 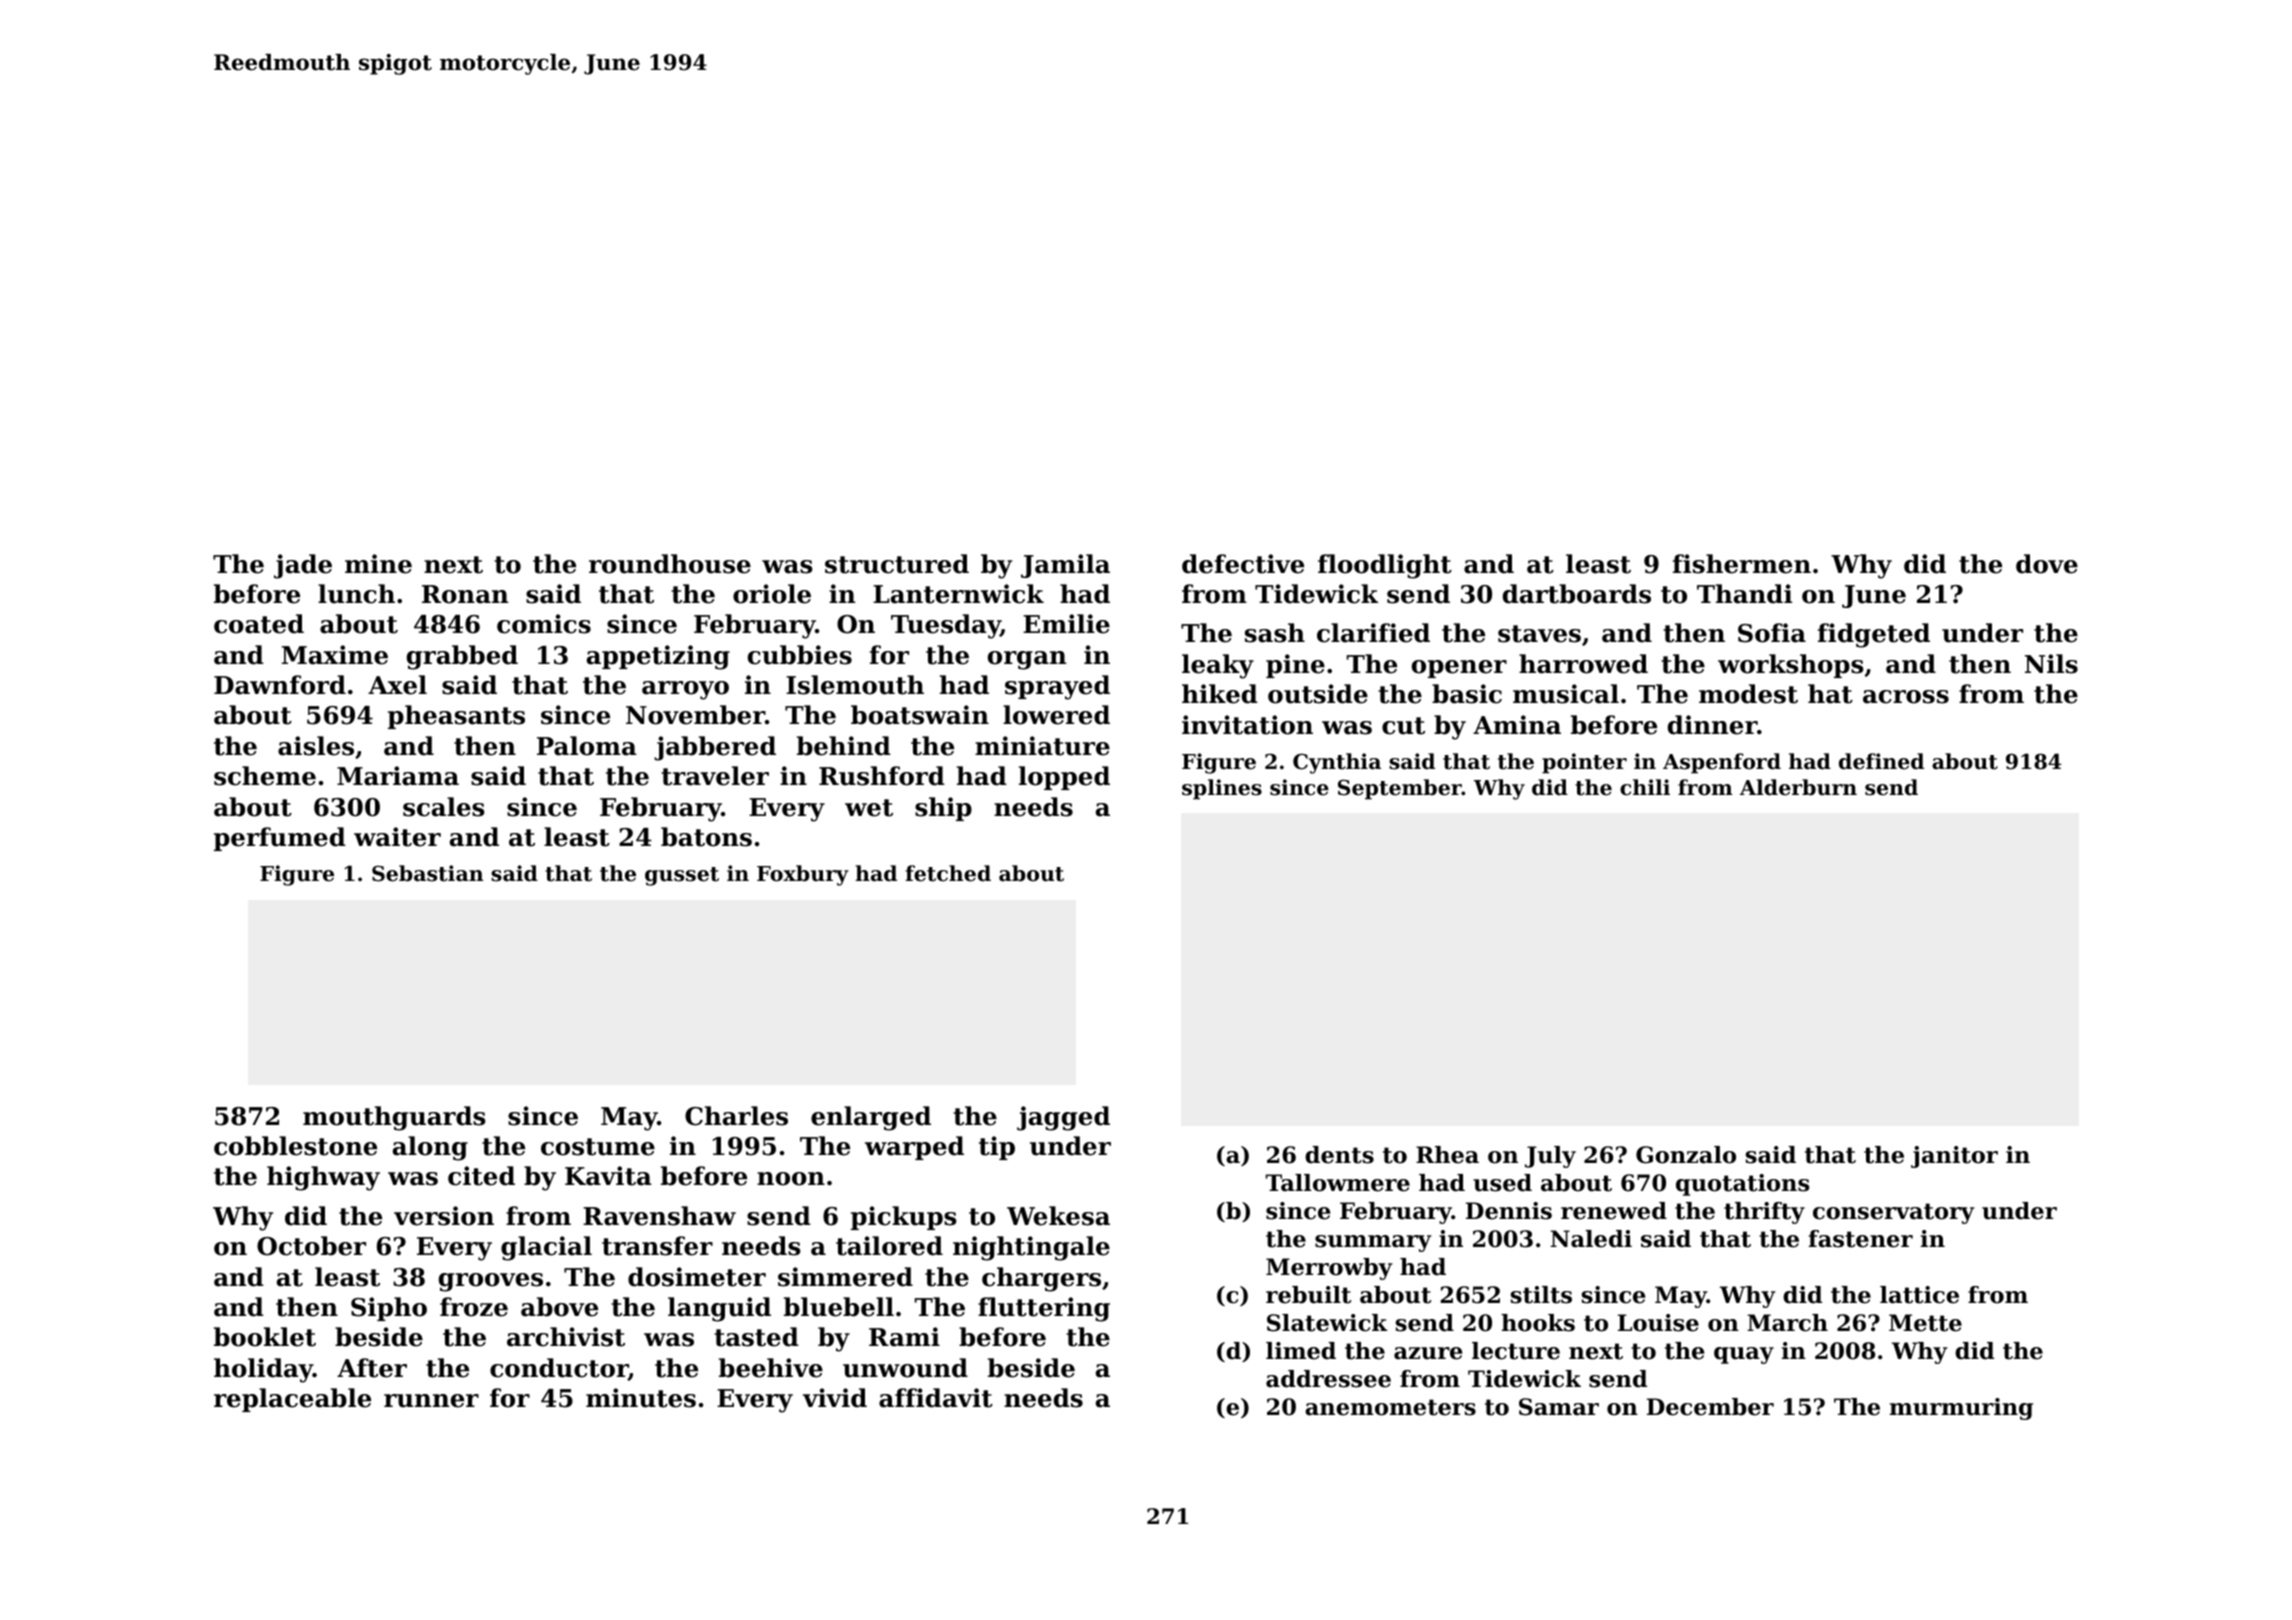 I want to click on structured, so click(x=897, y=564).
